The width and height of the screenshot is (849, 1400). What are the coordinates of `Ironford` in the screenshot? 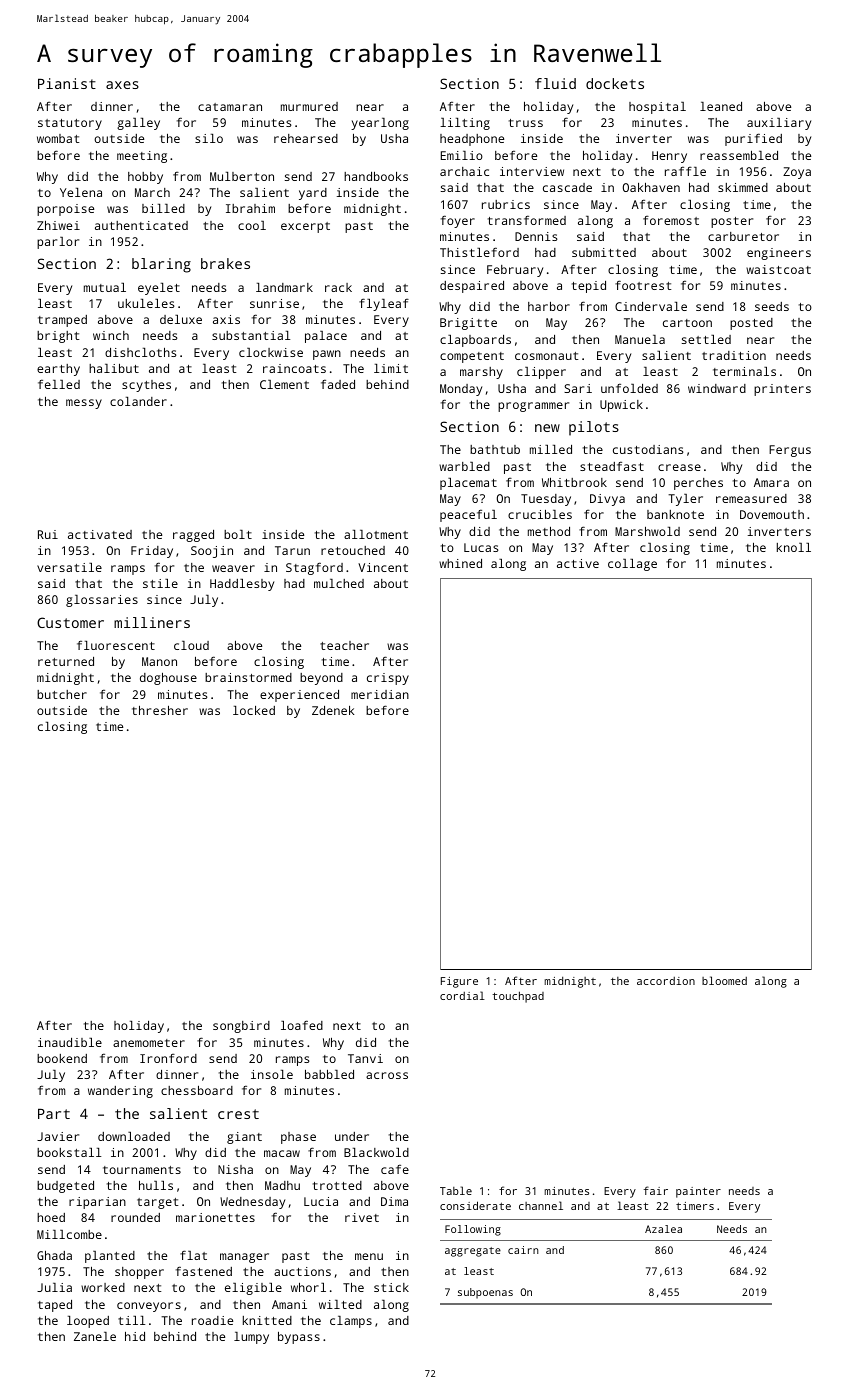 It's located at (168, 1058).
